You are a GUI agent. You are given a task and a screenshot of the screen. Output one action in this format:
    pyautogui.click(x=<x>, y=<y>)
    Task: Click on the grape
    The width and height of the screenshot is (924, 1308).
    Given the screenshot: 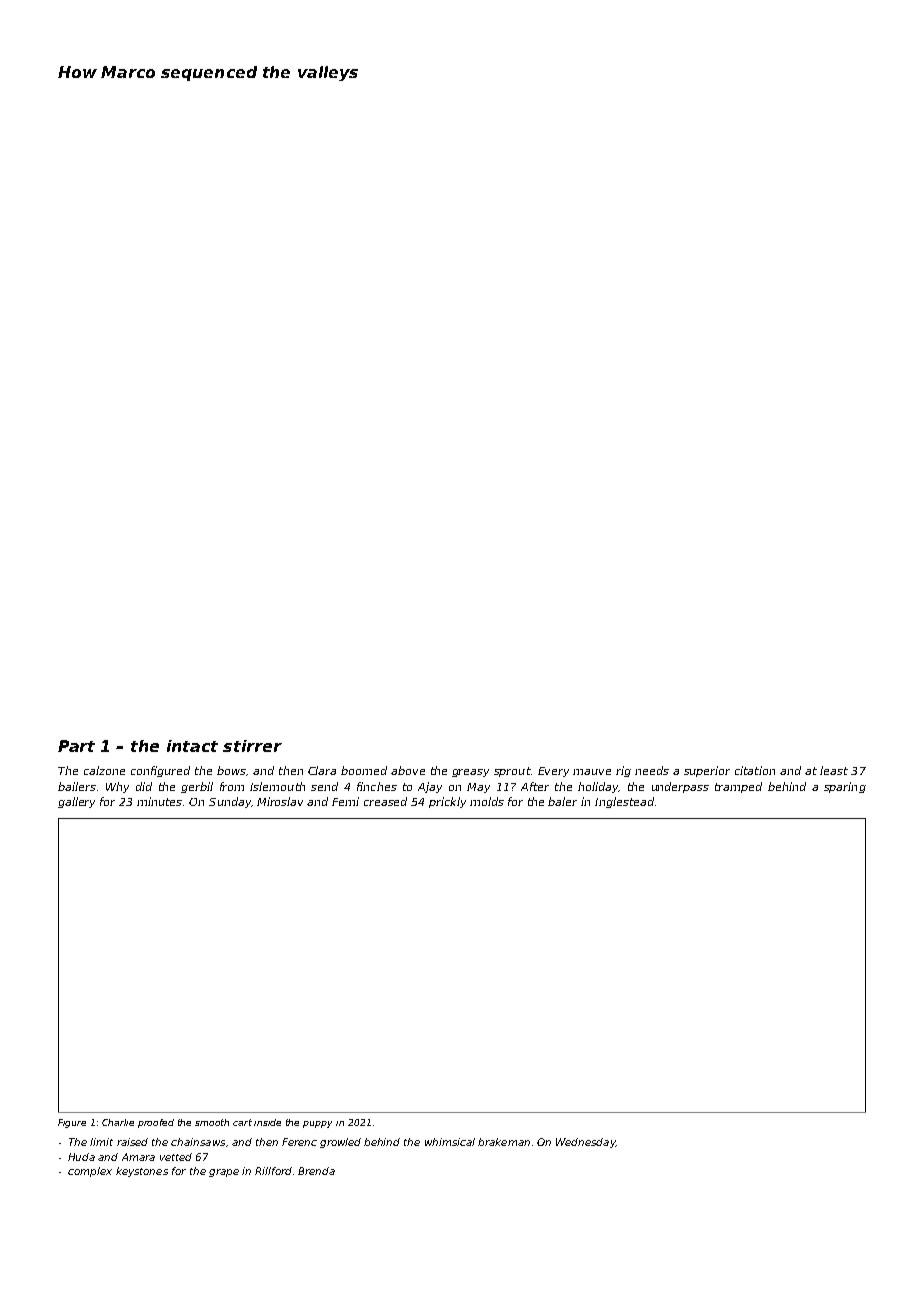 What is the action you would take?
    pyautogui.click(x=224, y=1173)
